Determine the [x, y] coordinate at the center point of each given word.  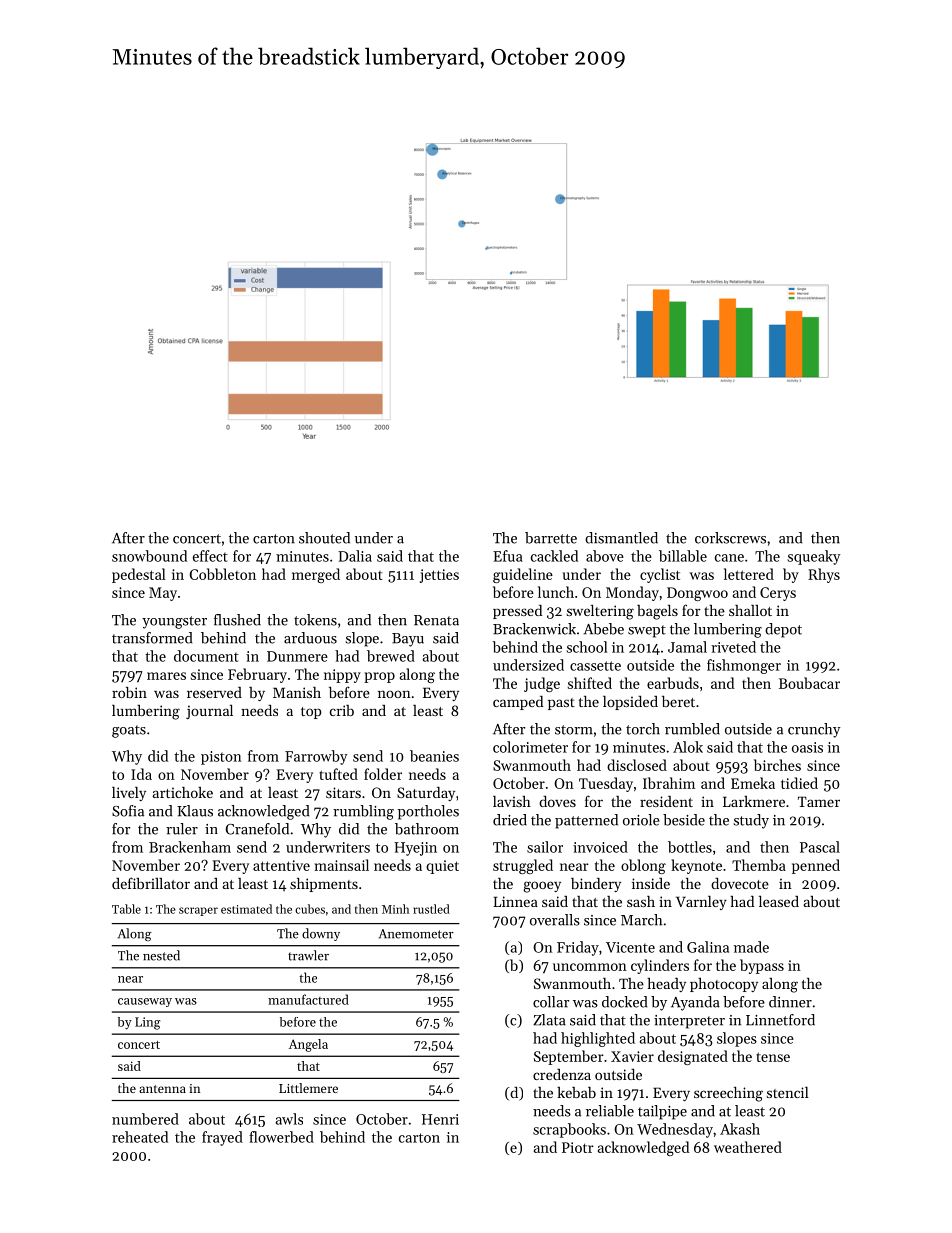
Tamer [819, 801]
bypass [762, 966]
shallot [750, 610]
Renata [436, 620]
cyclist [660, 575]
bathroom [427, 829]
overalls [555, 920]
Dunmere [297, 656]
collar [551, 1002]
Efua [508, 556]
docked [624, 1002]
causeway [145, 1002]
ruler [182, 829]
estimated [246, 909]
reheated [140, 1137]
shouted [324, 538]
